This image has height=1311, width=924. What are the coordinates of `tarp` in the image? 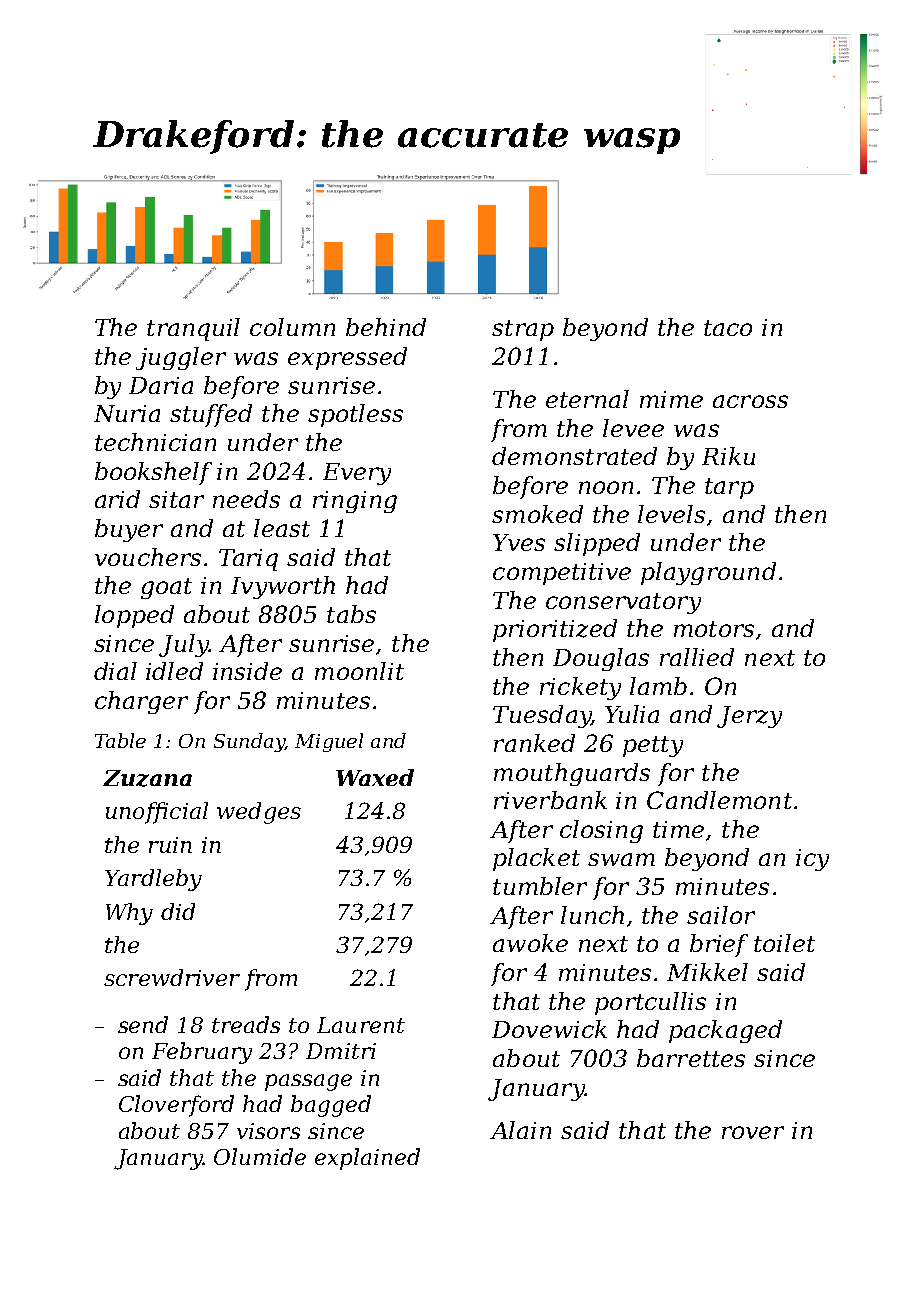 It's located at (729, 488).
